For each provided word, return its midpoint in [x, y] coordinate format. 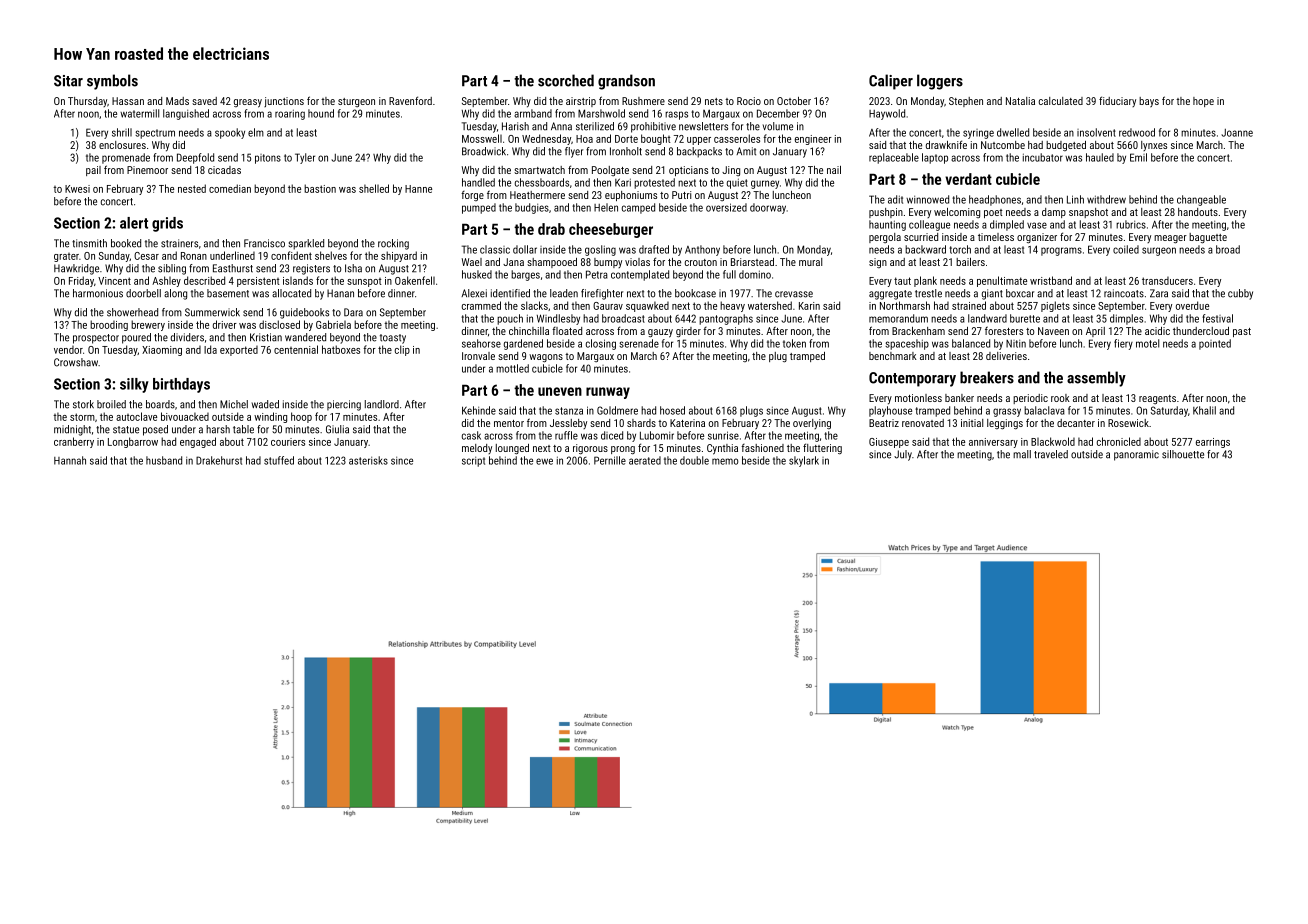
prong [623, 450]
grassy [1007, 412]
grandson [626, 82]
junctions [284, 102]
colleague [929, 225]
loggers [940, 82]
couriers [288, 442]
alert [134, 223]
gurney [765, 184]
